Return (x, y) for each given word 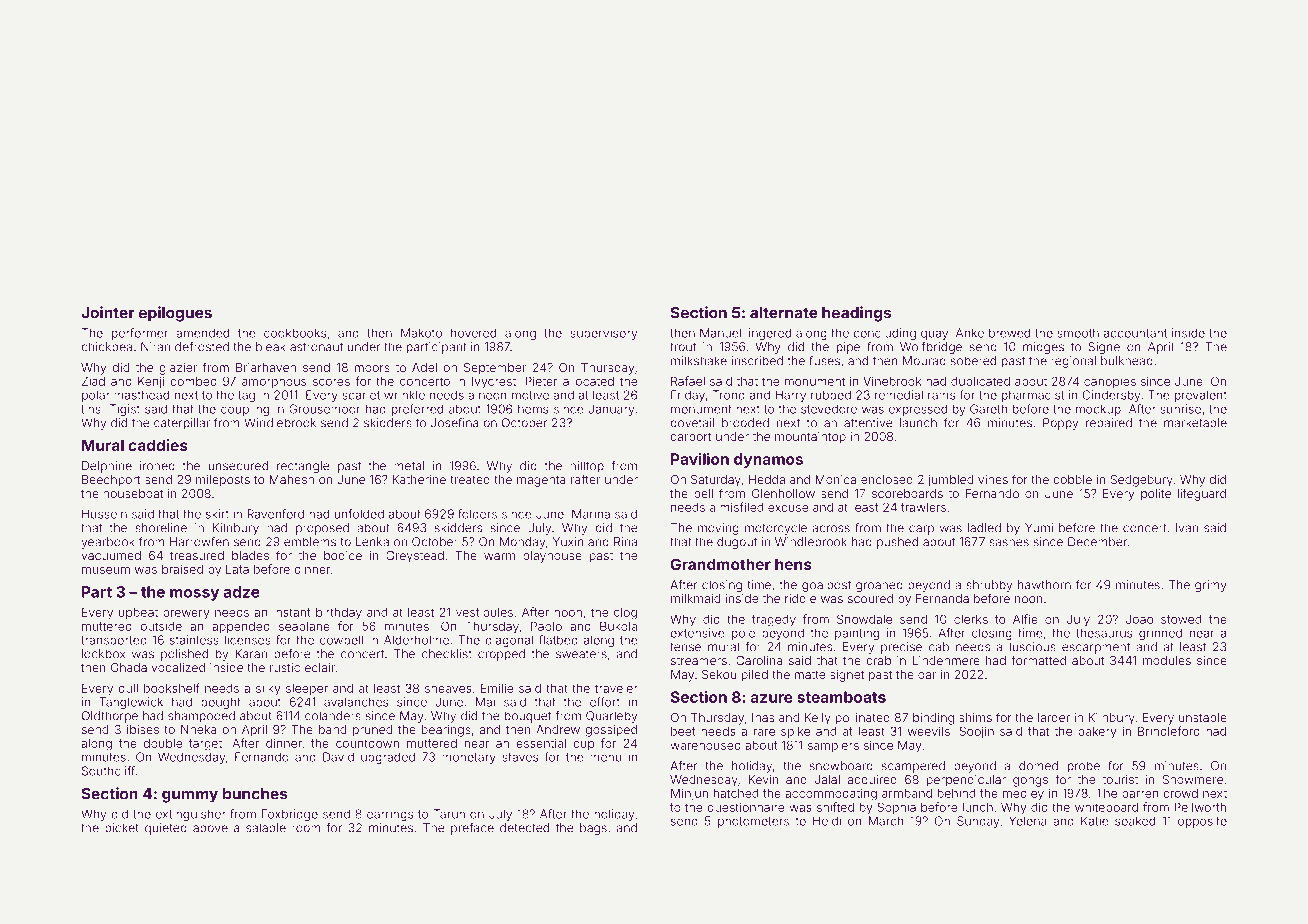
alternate (784, 313)
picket (122, 829)
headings (856, 314)
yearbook (107, 543)
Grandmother (720, 564)
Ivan (1187, 528)
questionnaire (745, 808)
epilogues (175, 314)
